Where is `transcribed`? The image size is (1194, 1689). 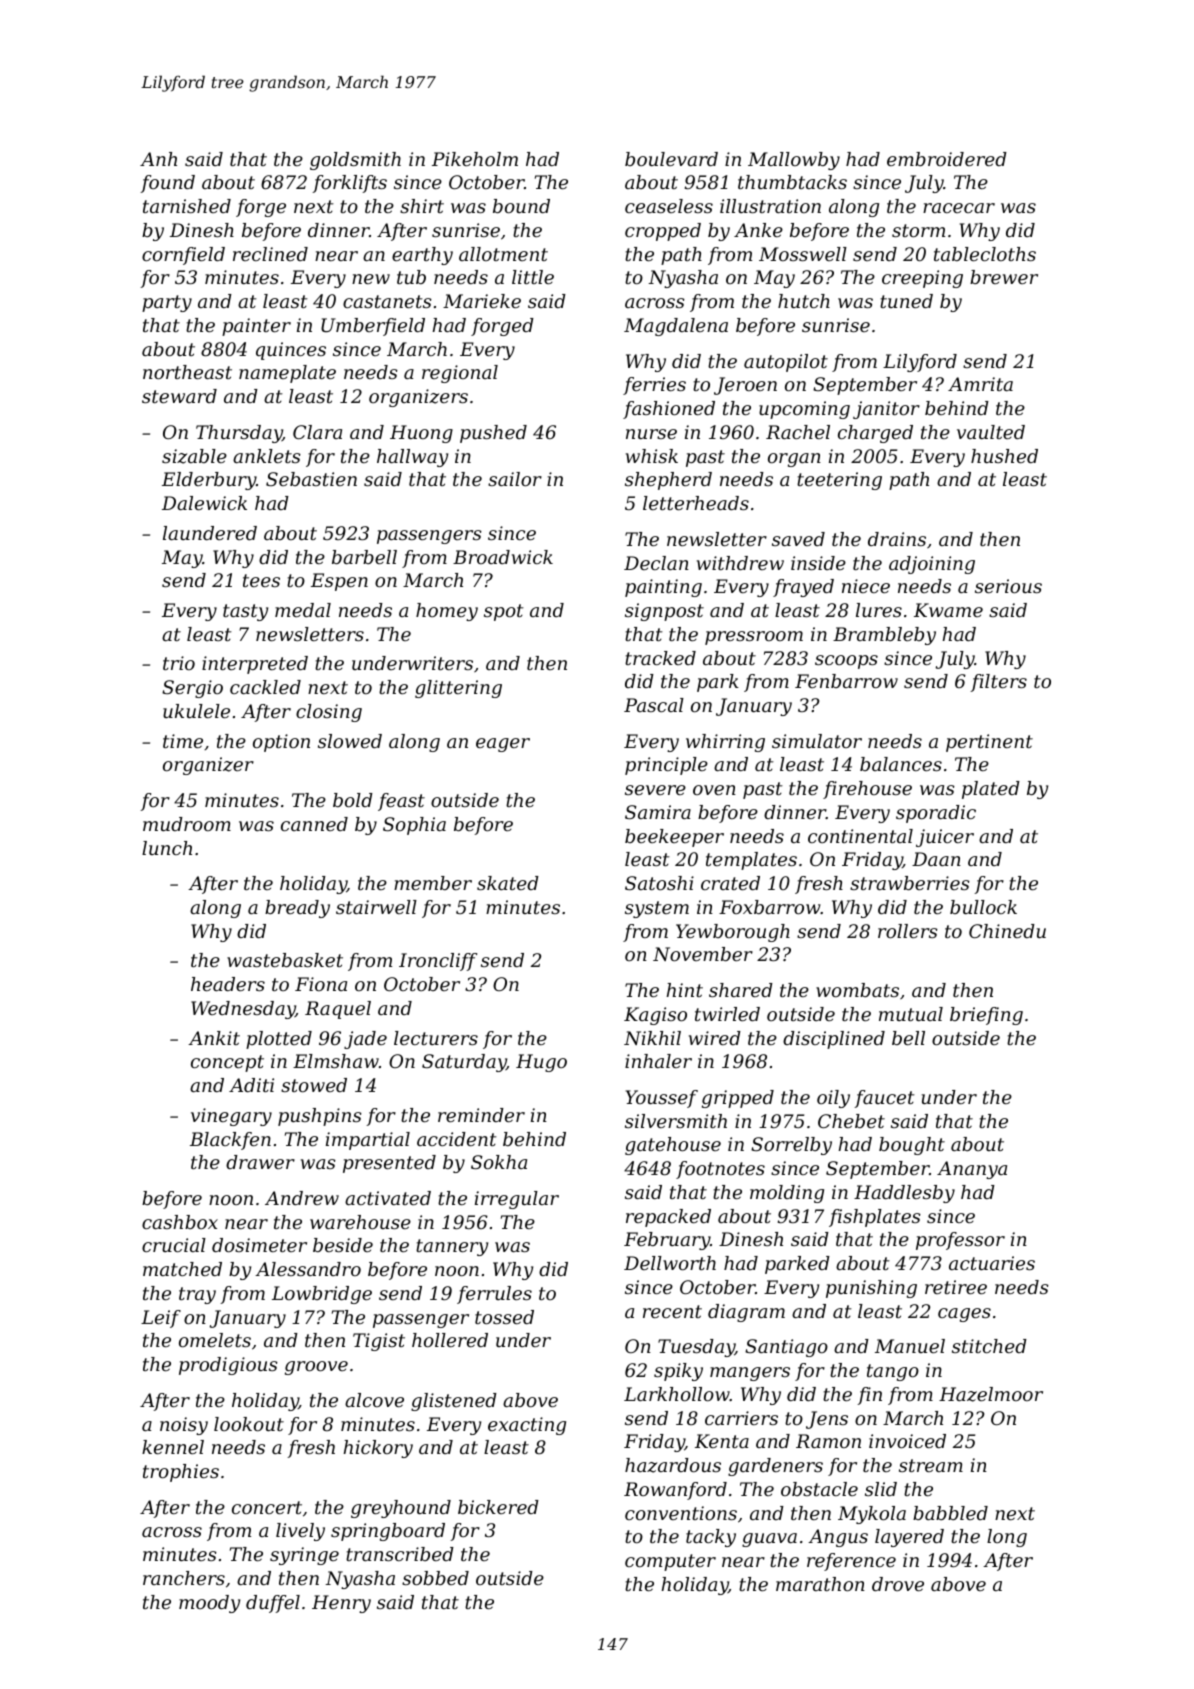
transcribed is located at coordinates (400, 1554).
